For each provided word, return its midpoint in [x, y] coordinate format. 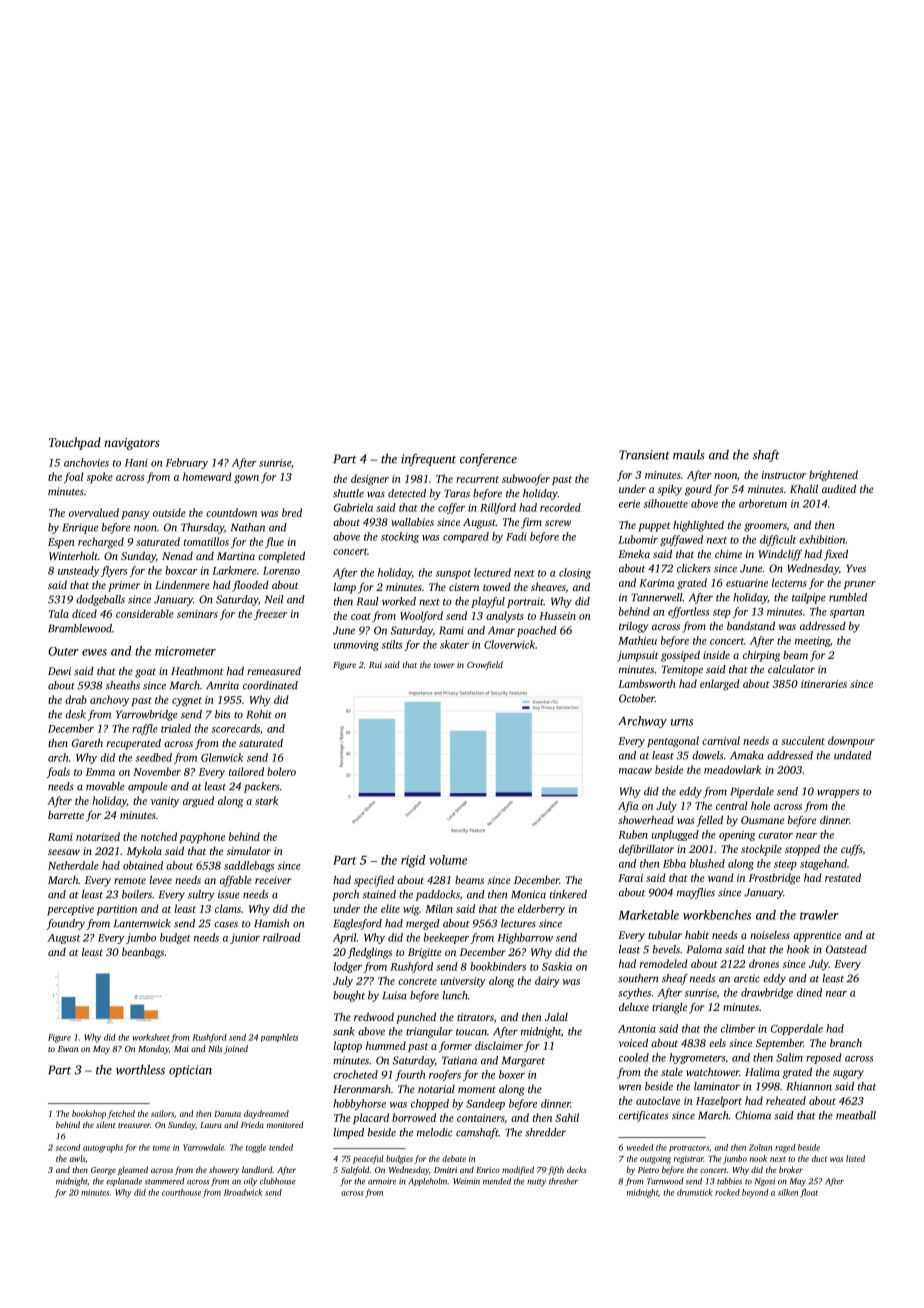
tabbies [729, 1181]
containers [480, 1118]
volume [448, 860]
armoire [382, 1181]
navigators [132, 444]
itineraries [824, 684]
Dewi [59, 671]
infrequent [428, 460]
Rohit [259, 714]
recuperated [134, 744]
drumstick [695, 1192]
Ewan [68, 1049]
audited [839, 489]
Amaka [747, 755]
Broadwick [243, 1192]
